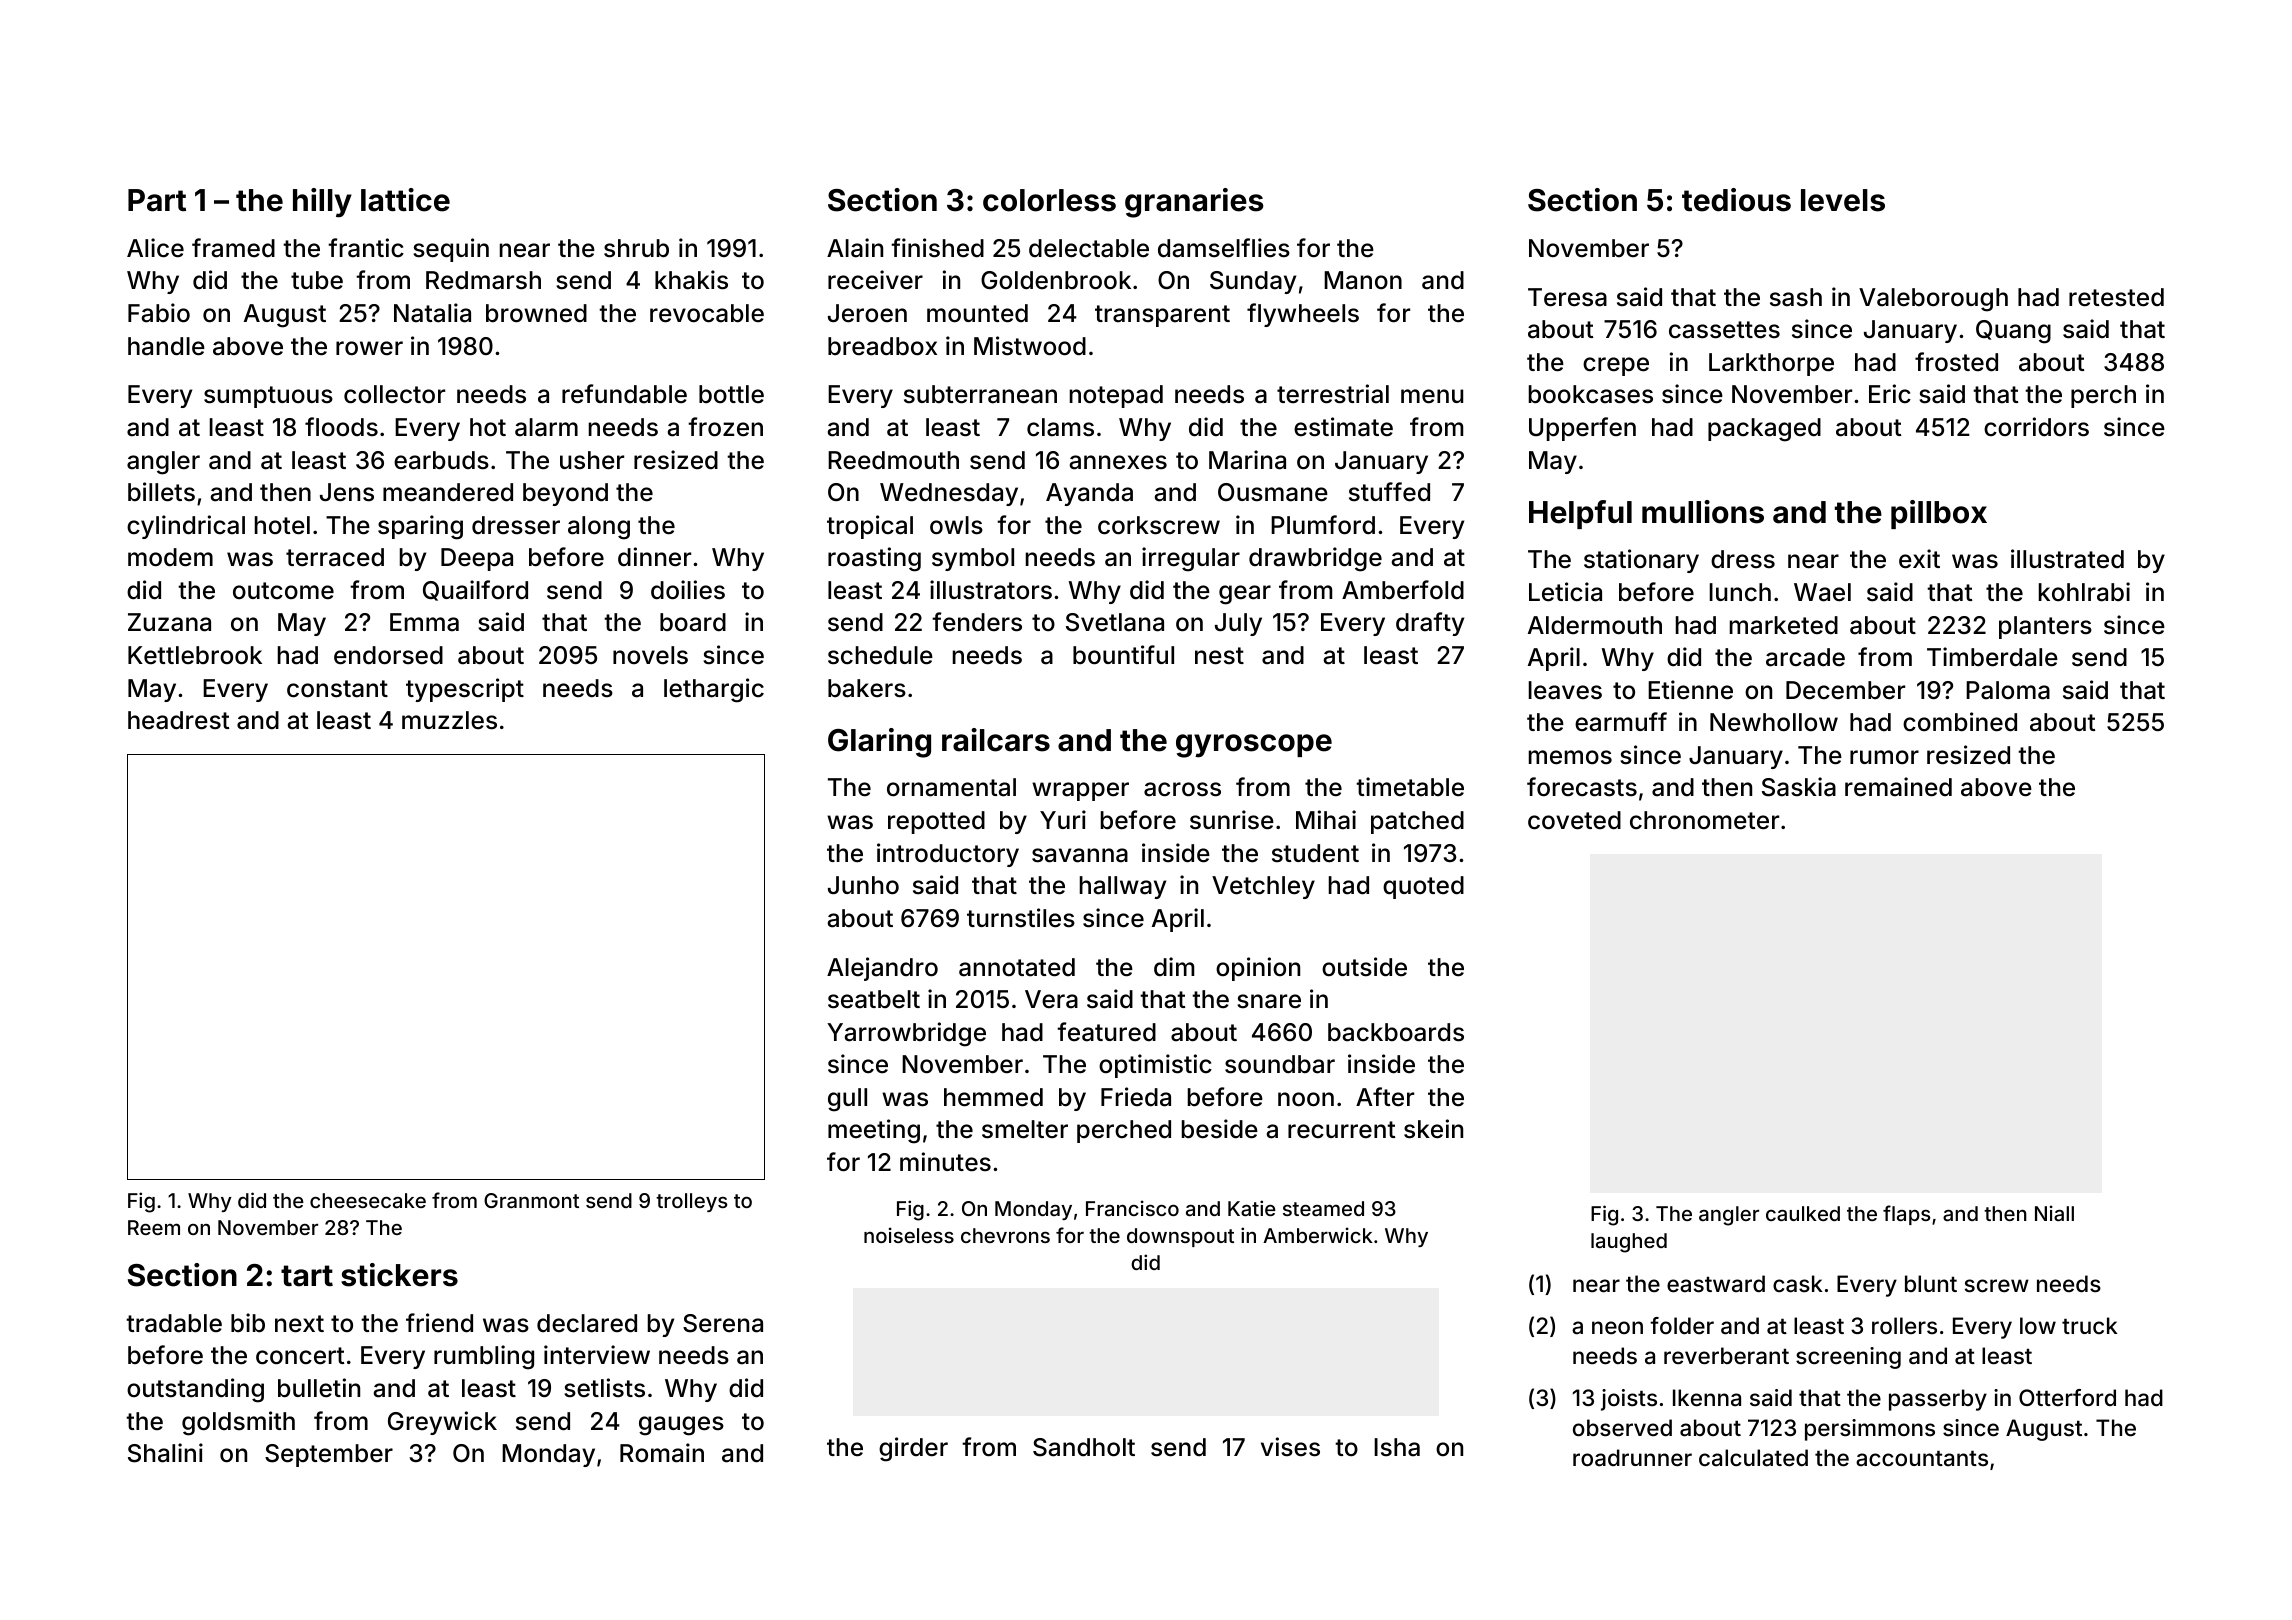  I want to click on clams, so click(1060, 427).
